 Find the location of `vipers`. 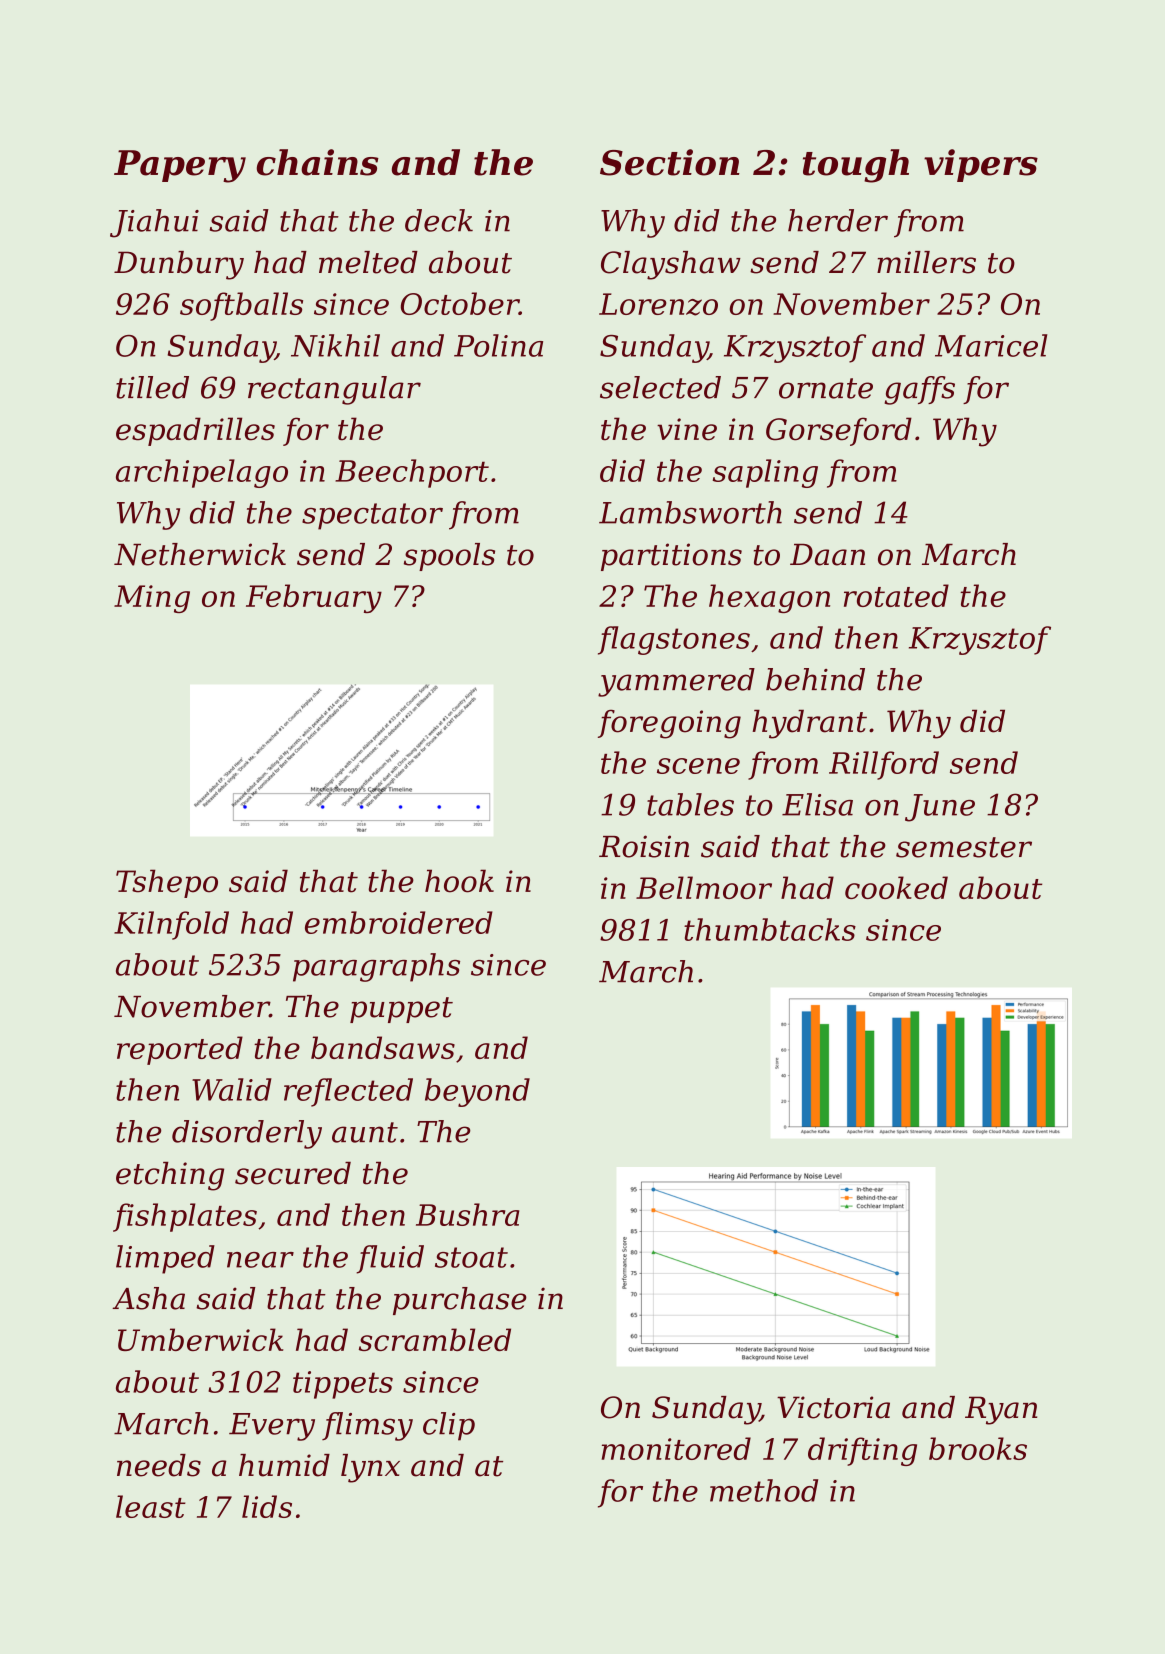

vipers is located at coordinates (981, 165).
